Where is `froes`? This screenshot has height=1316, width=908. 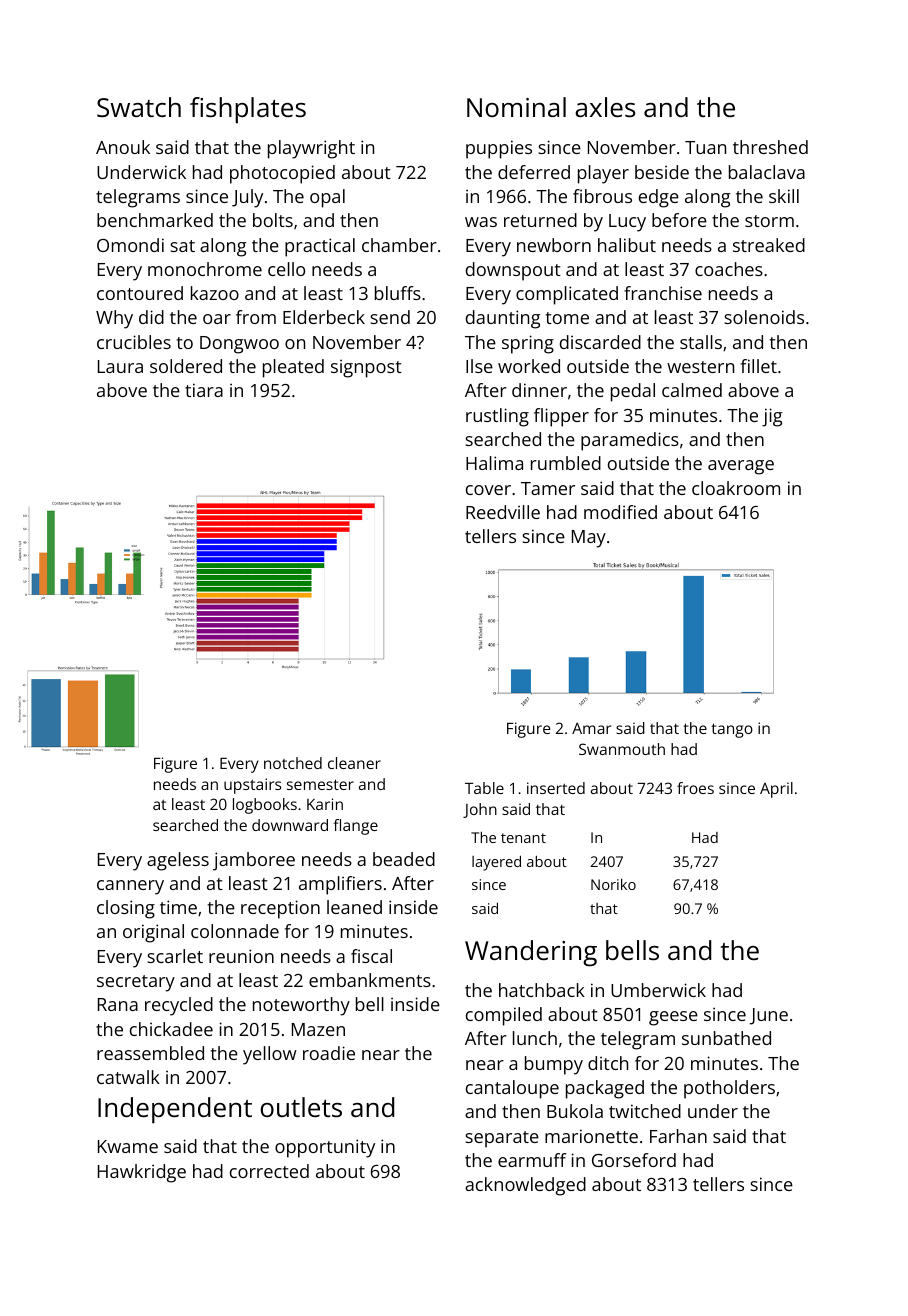 froes is located at coordinates (695, 788).
